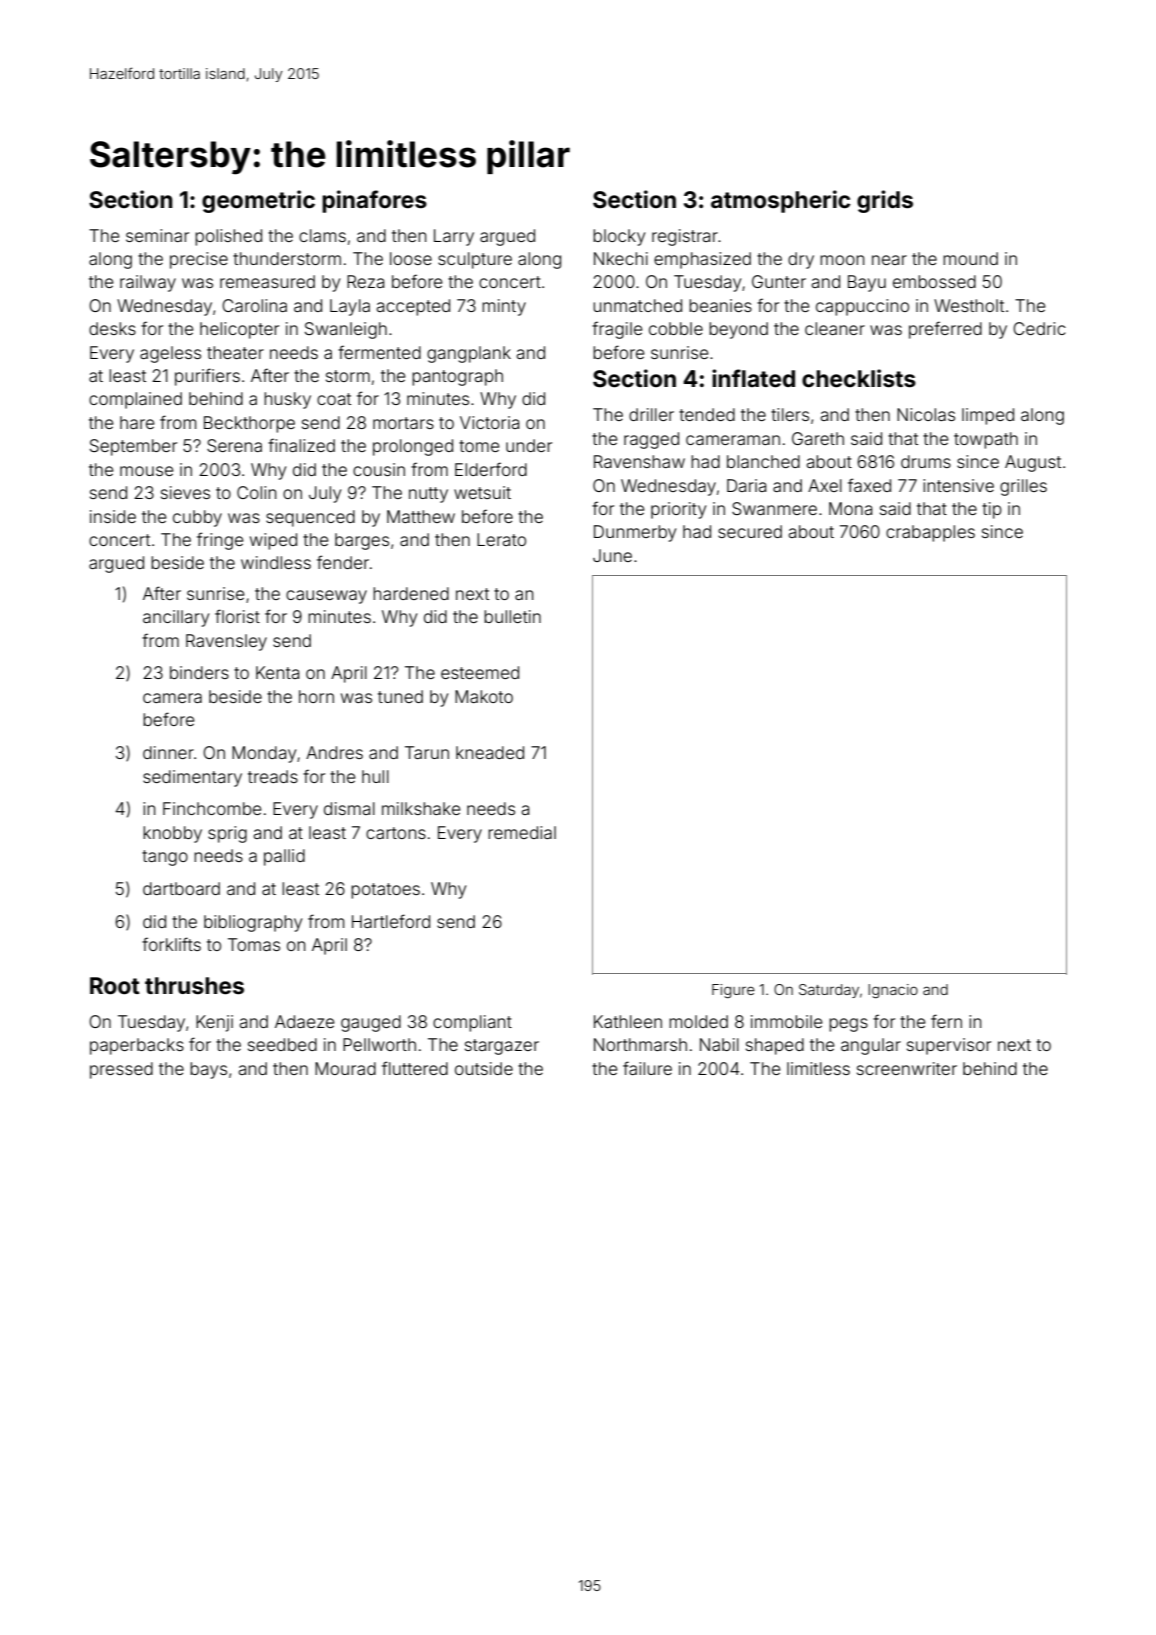  Describe the element at coordinates (970, 258) in the screenshot. I see `mound` at that location.
